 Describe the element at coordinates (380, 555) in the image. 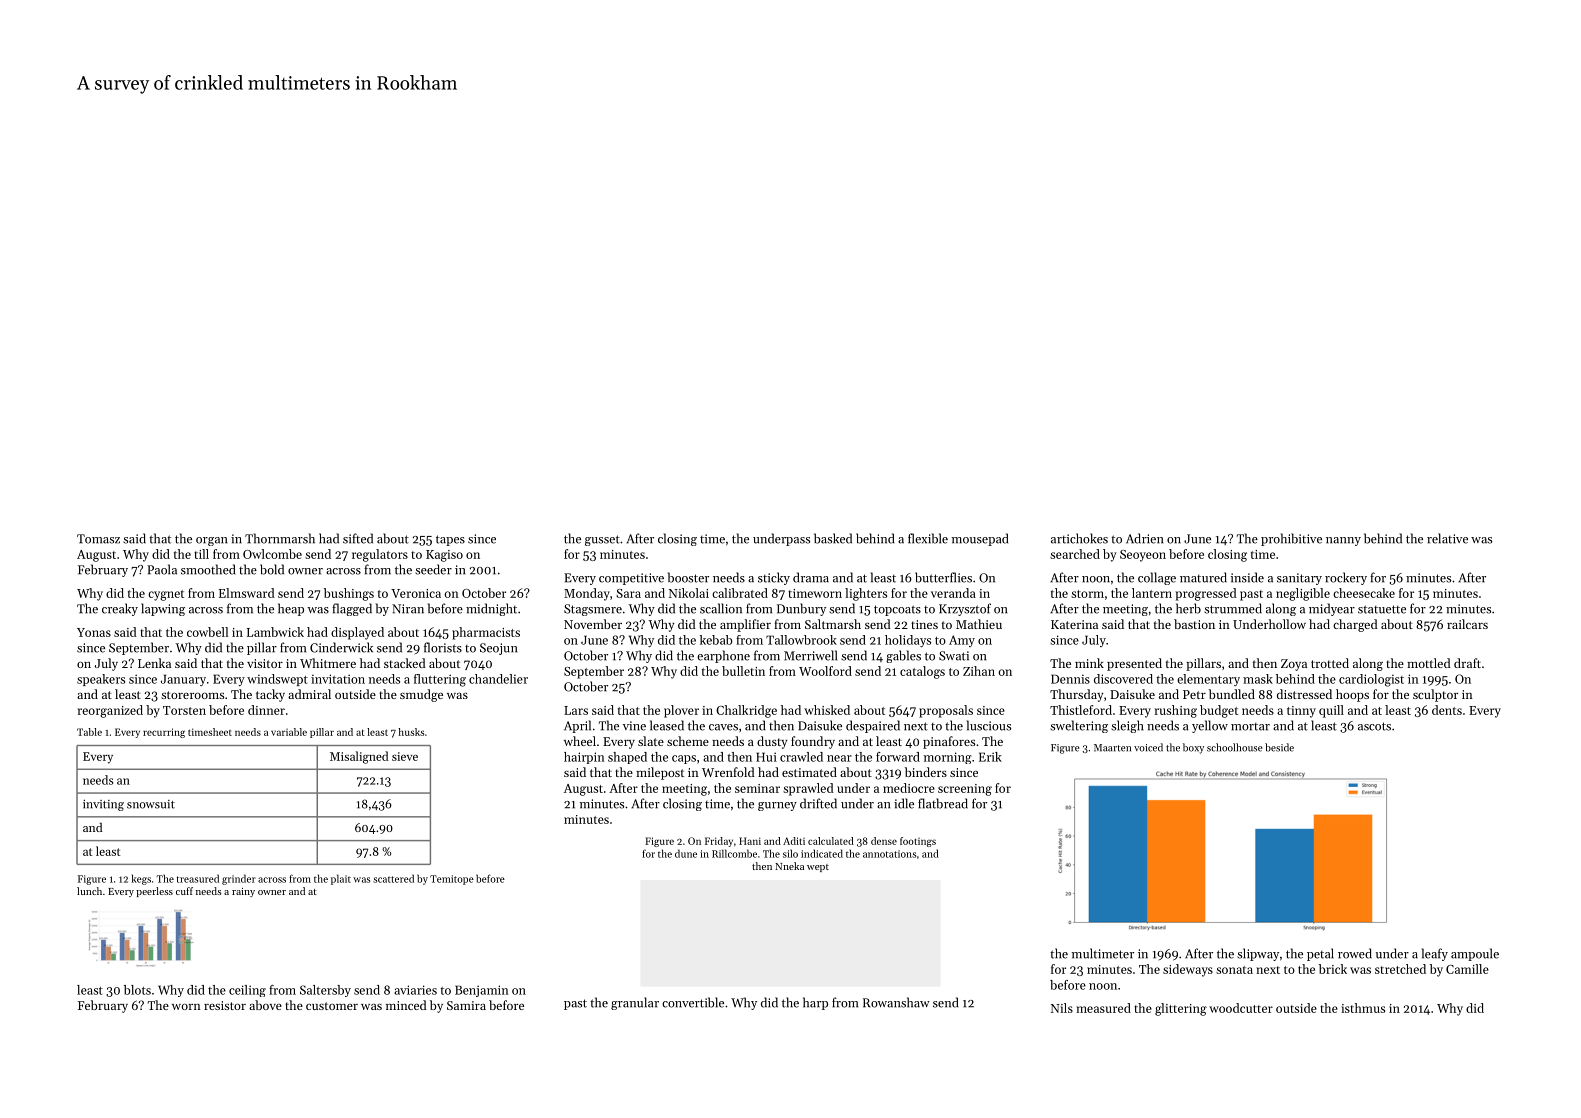

I see `regulators` at that location.
